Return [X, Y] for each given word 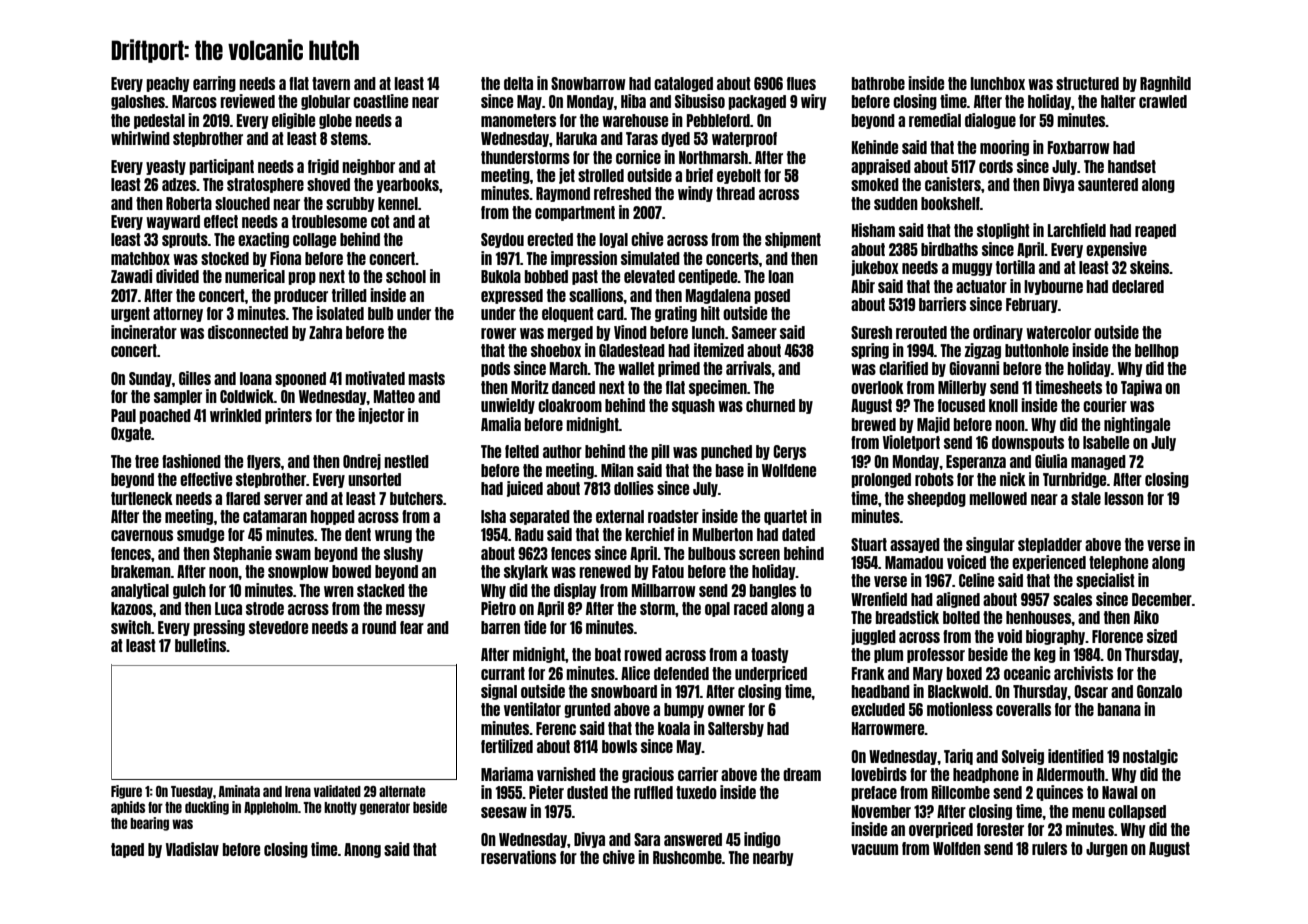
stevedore [278, 627]
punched [726, 452]
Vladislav [192, 849]
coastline [380, 101]
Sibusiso [700, 101]
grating [676, 314]
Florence [1117, 636]
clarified [903, 368]
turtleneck [142, 498]
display [575, 591]
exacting [263, 240]
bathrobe [878, 83]
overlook [877, 387]
